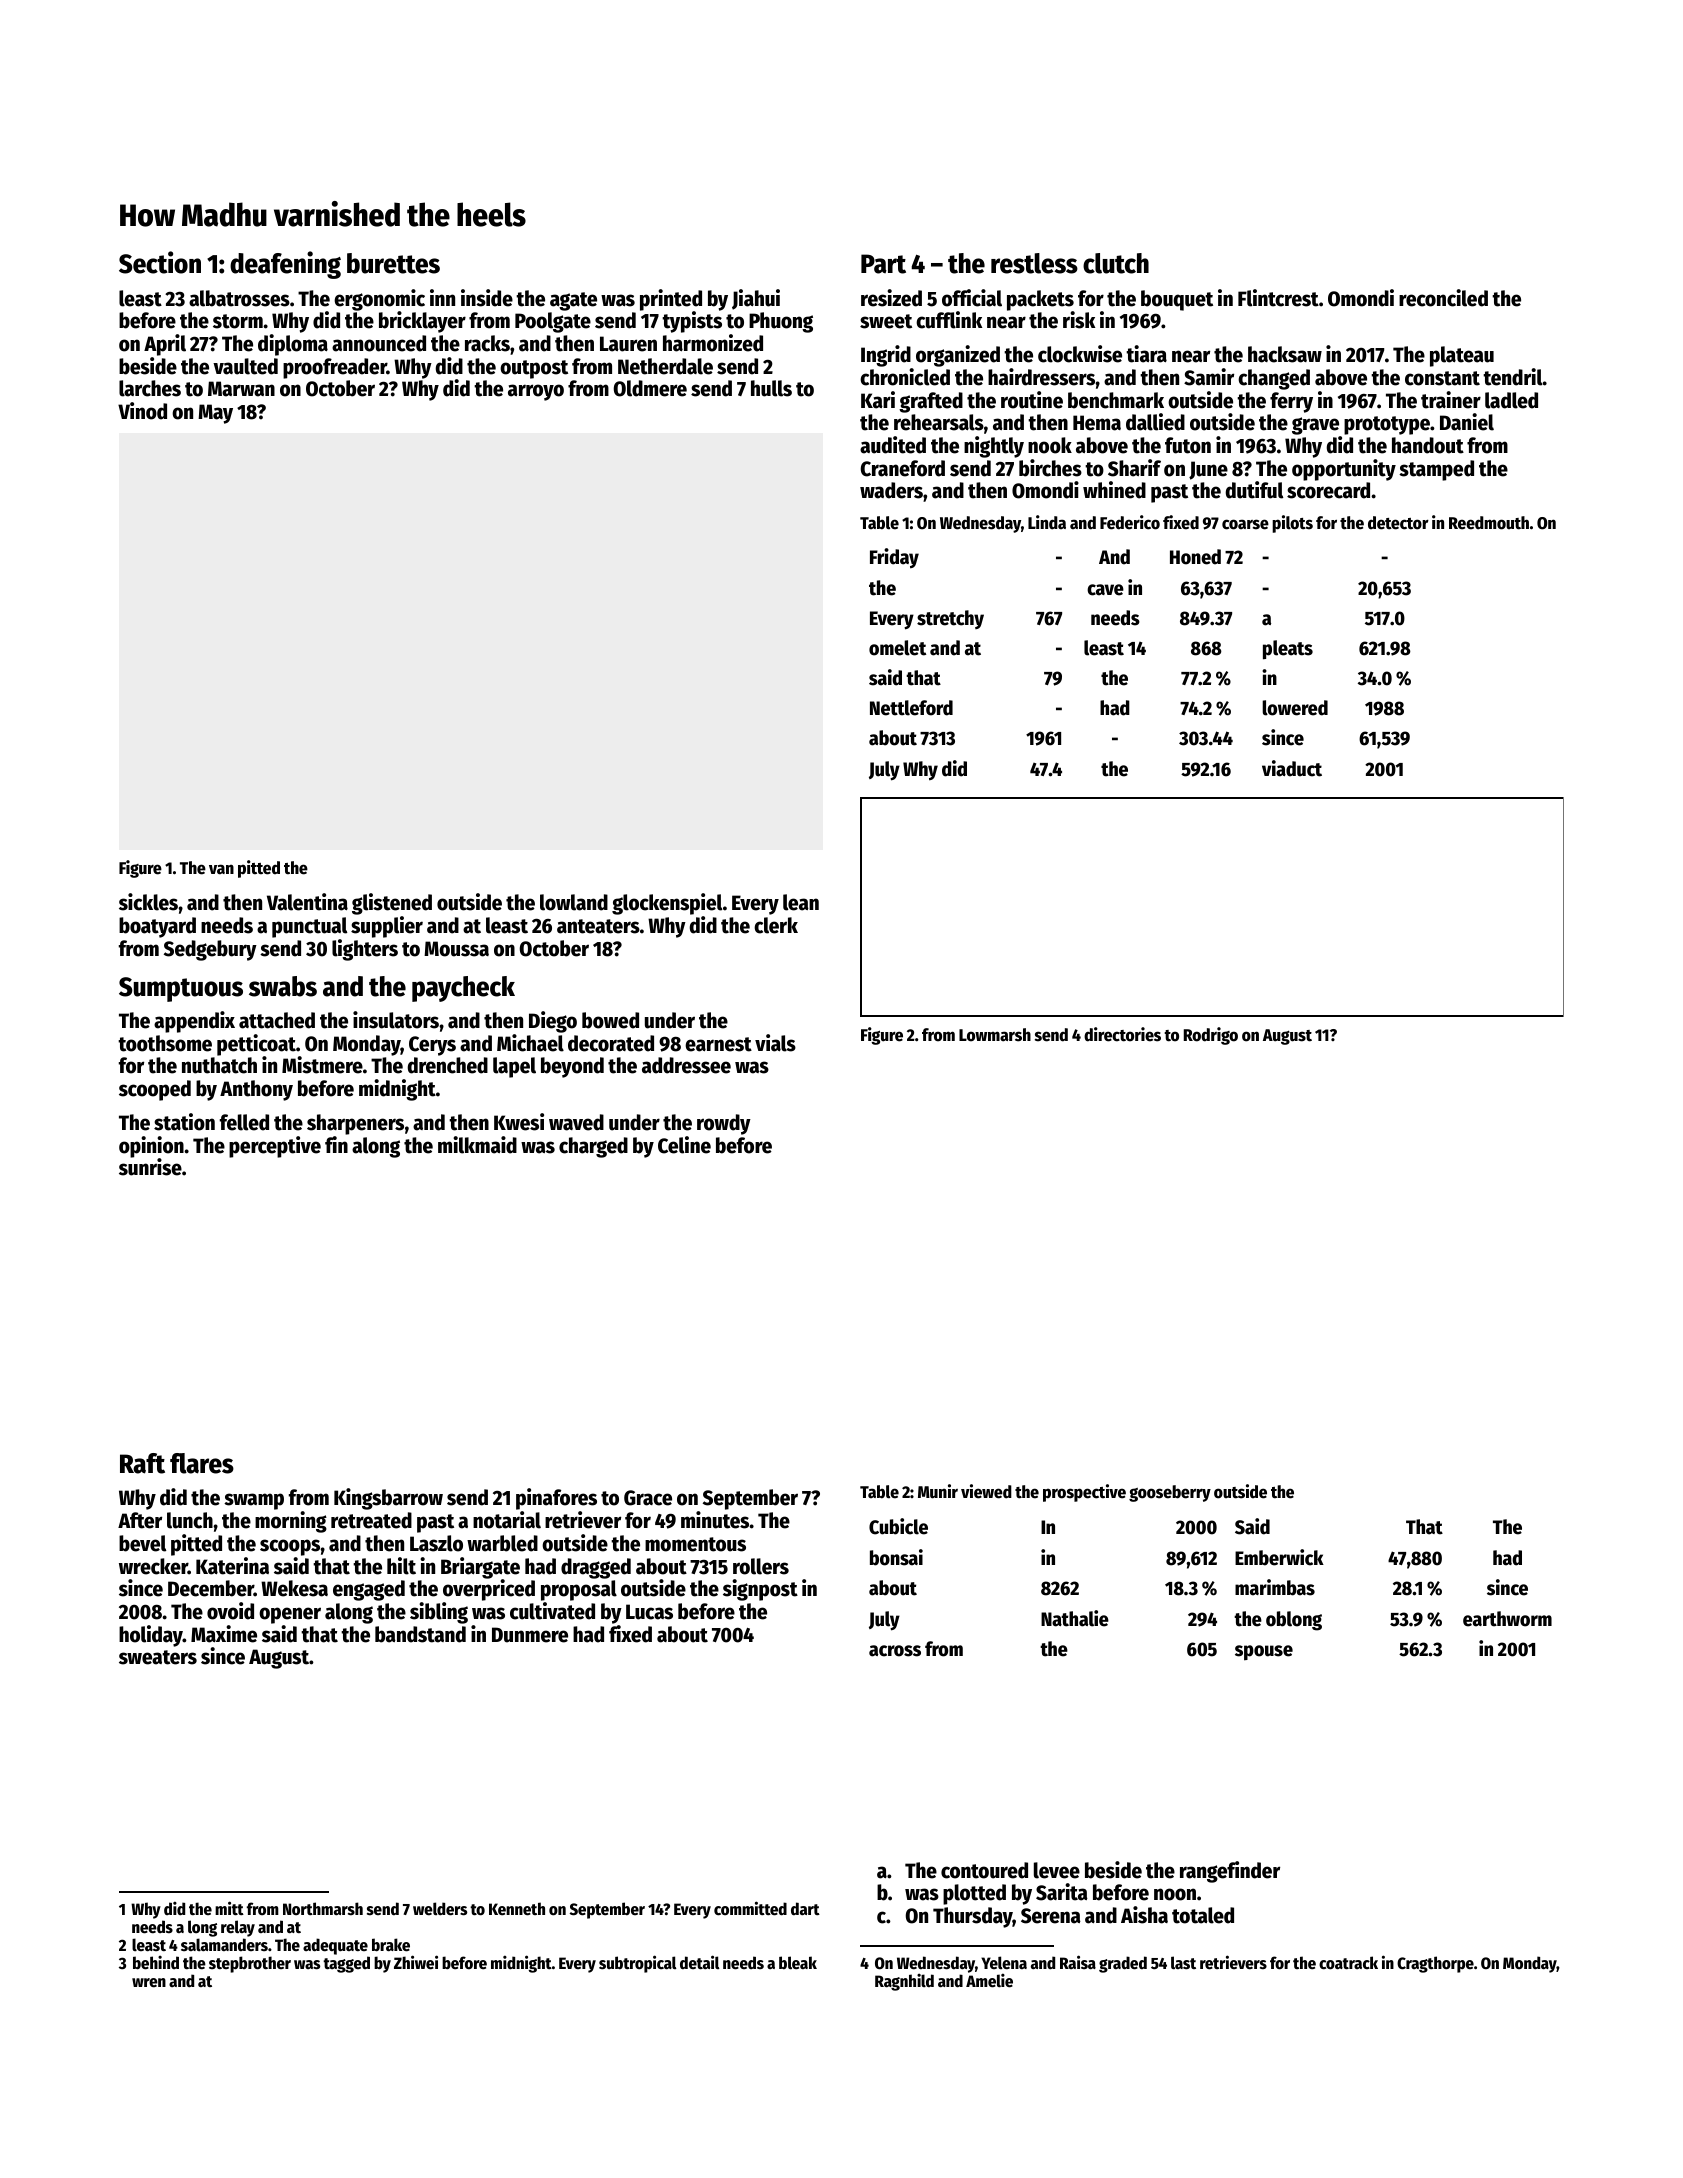 The image size is (1683, 2178). I want to click on burettes, so click(393, 263).
